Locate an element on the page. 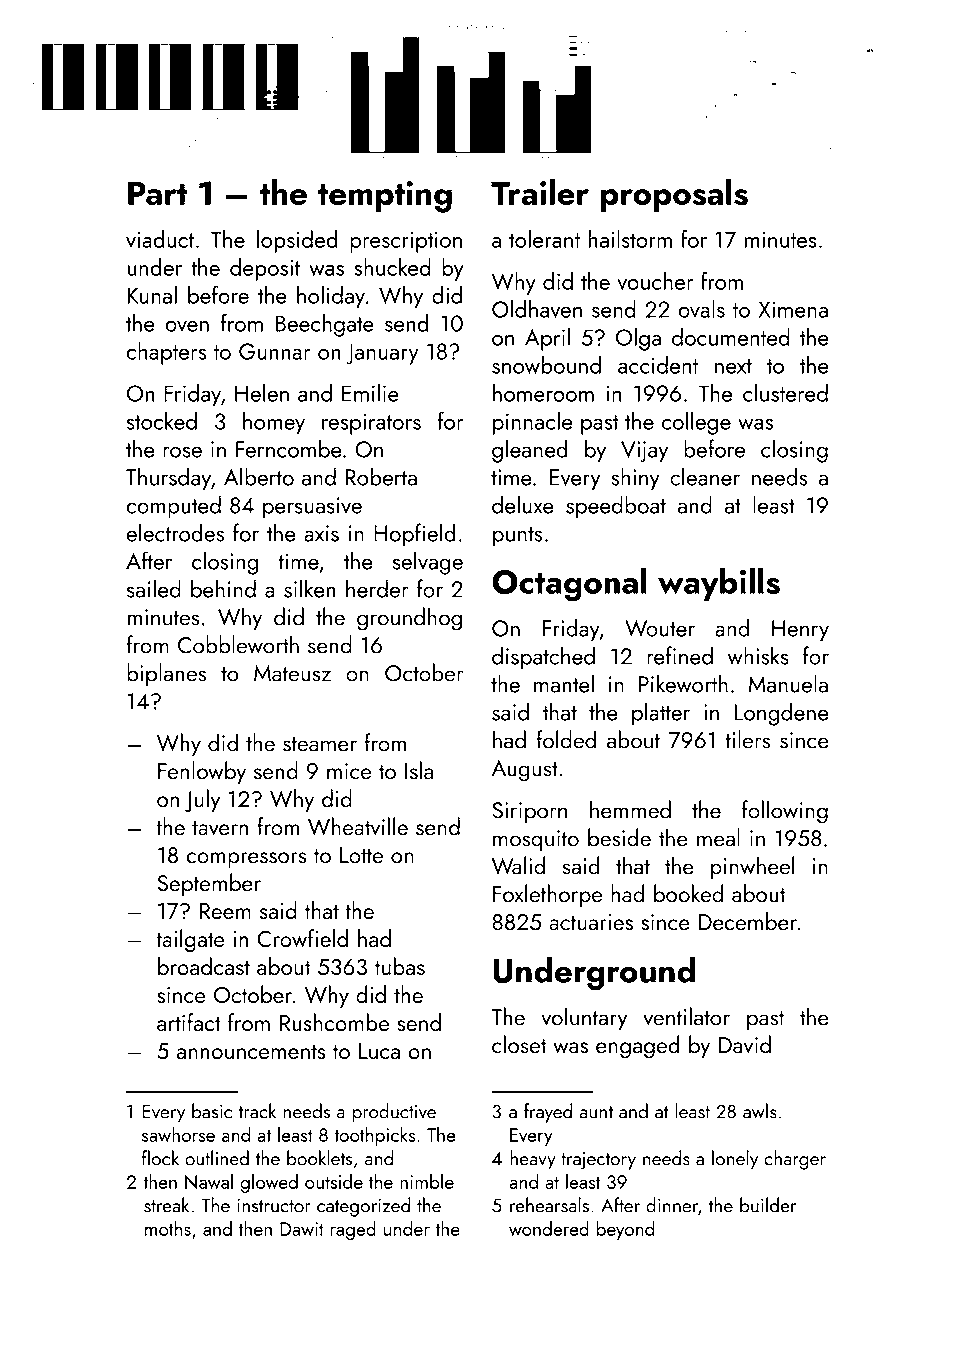  groundhog is located at coordinates (409, 619).
